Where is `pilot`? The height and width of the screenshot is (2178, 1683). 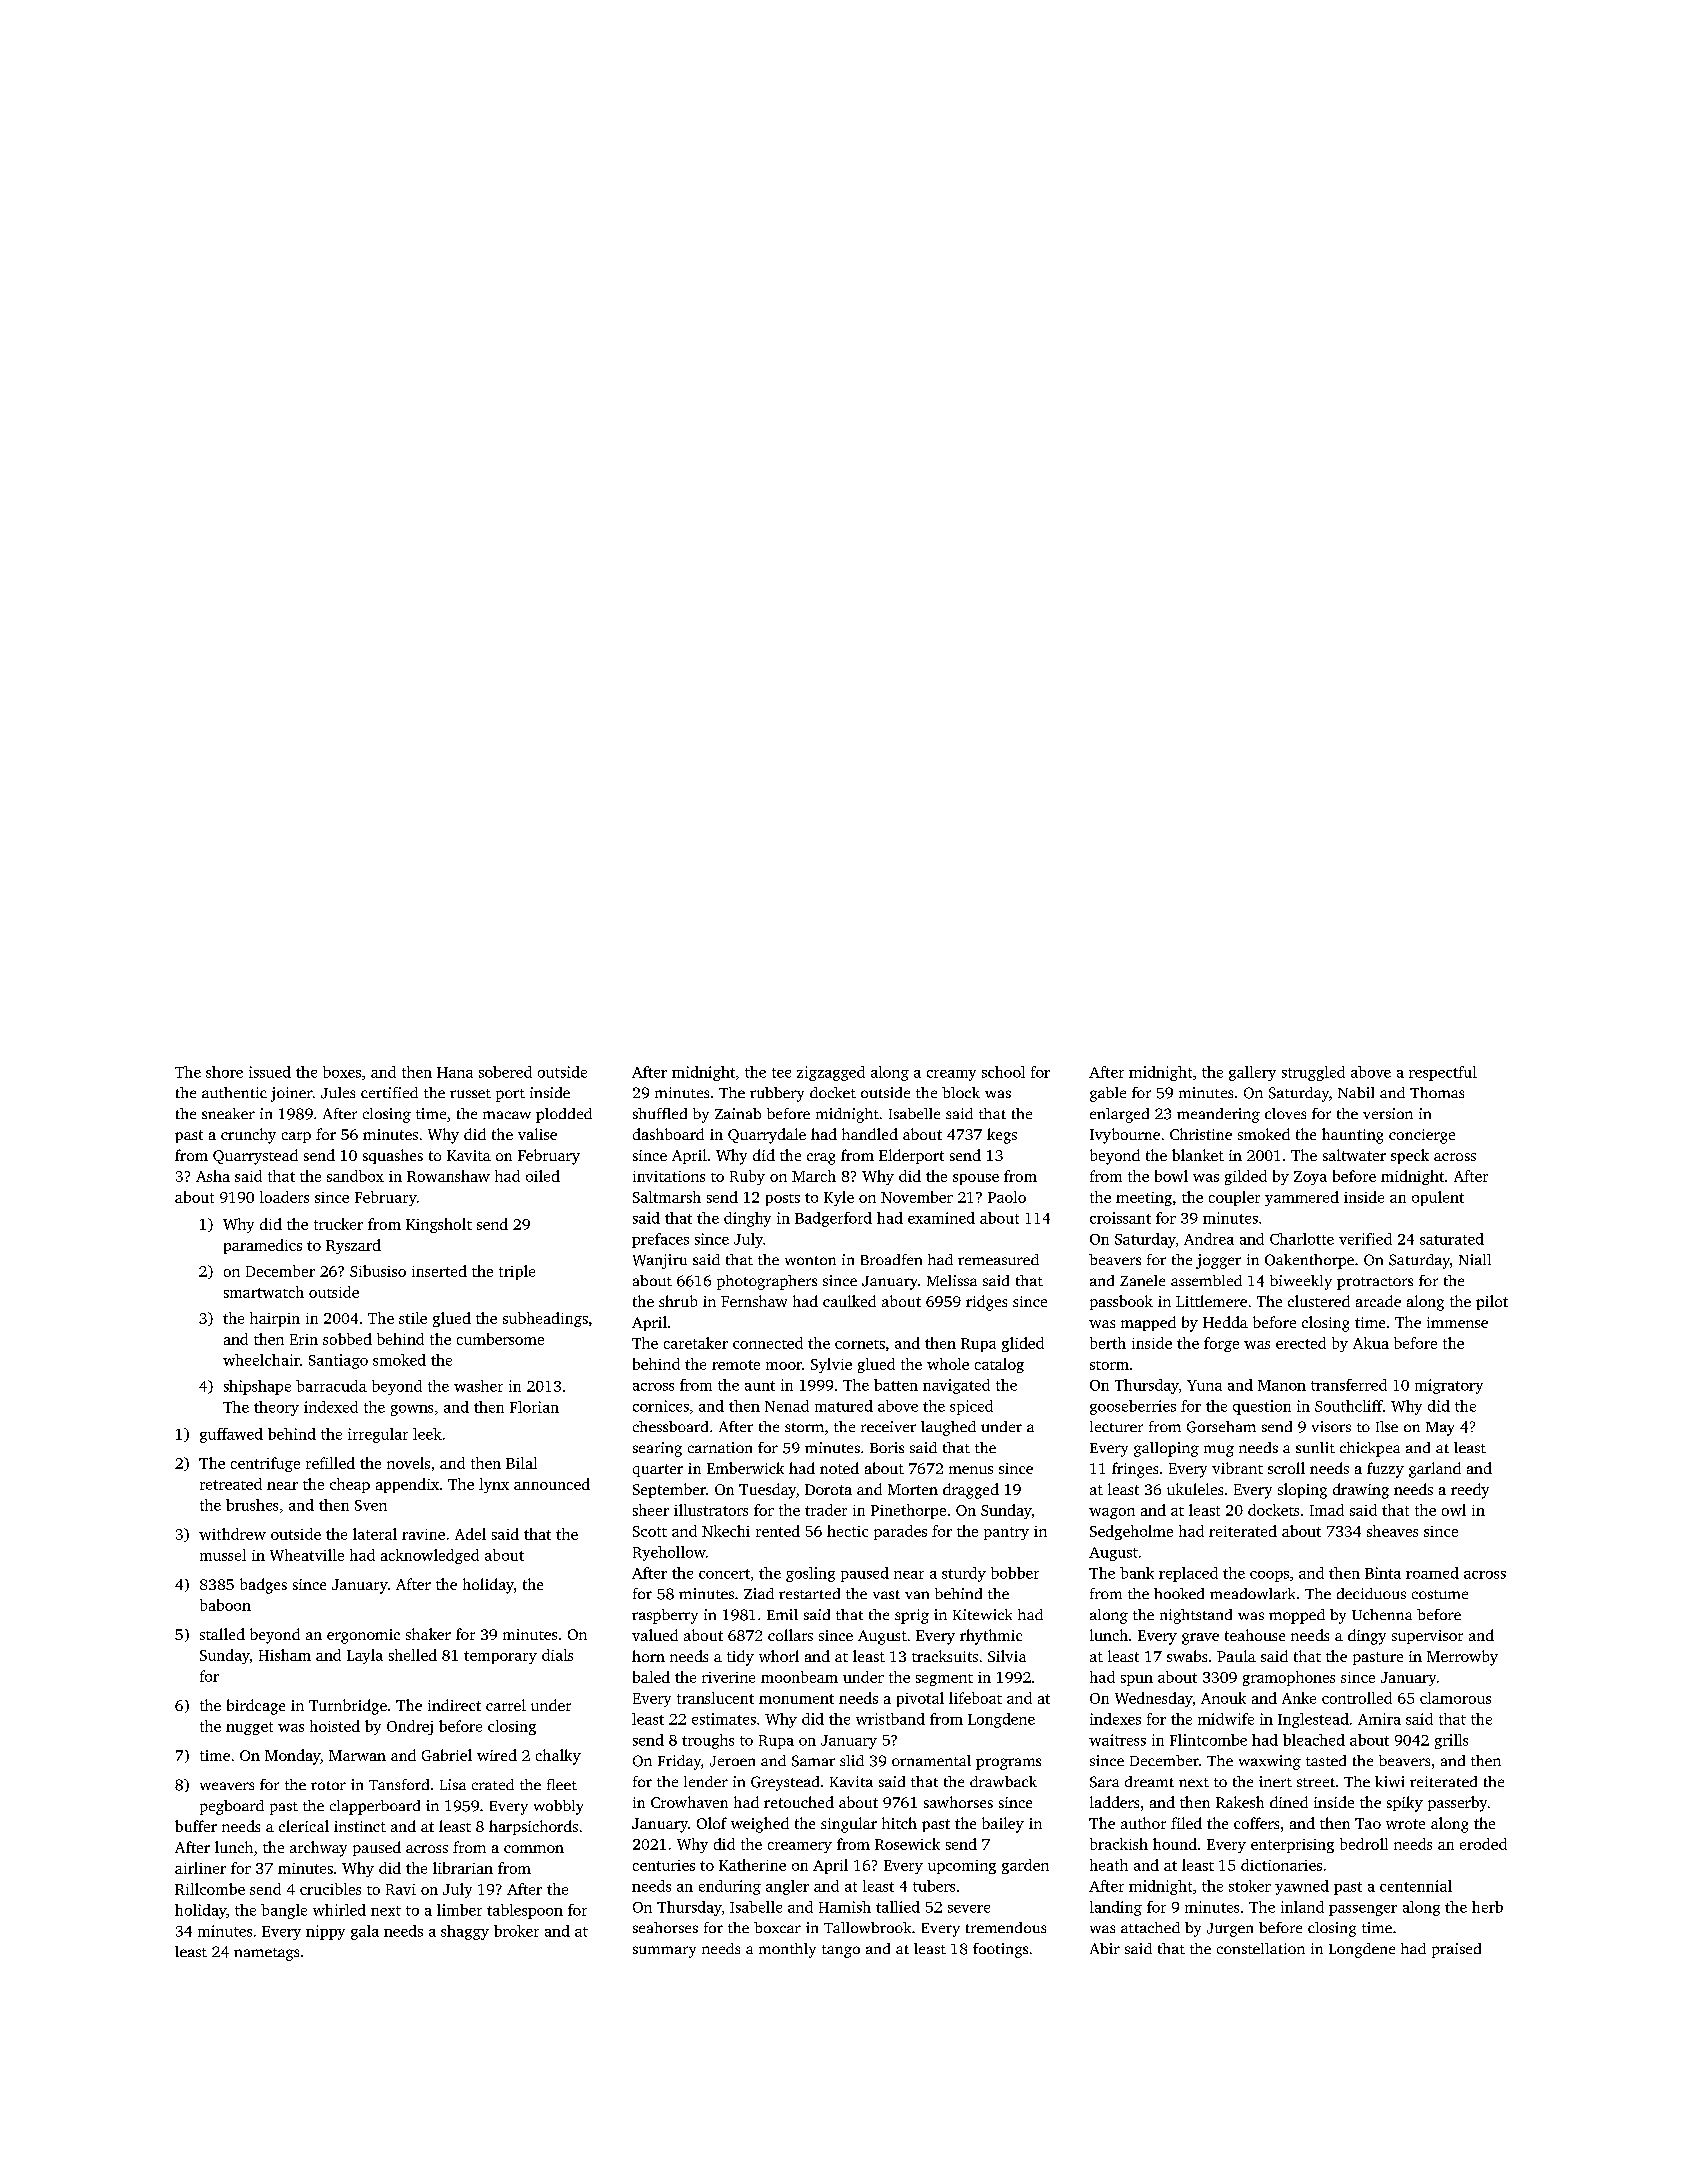
pilot is located at coordinates (1492, 1302).
